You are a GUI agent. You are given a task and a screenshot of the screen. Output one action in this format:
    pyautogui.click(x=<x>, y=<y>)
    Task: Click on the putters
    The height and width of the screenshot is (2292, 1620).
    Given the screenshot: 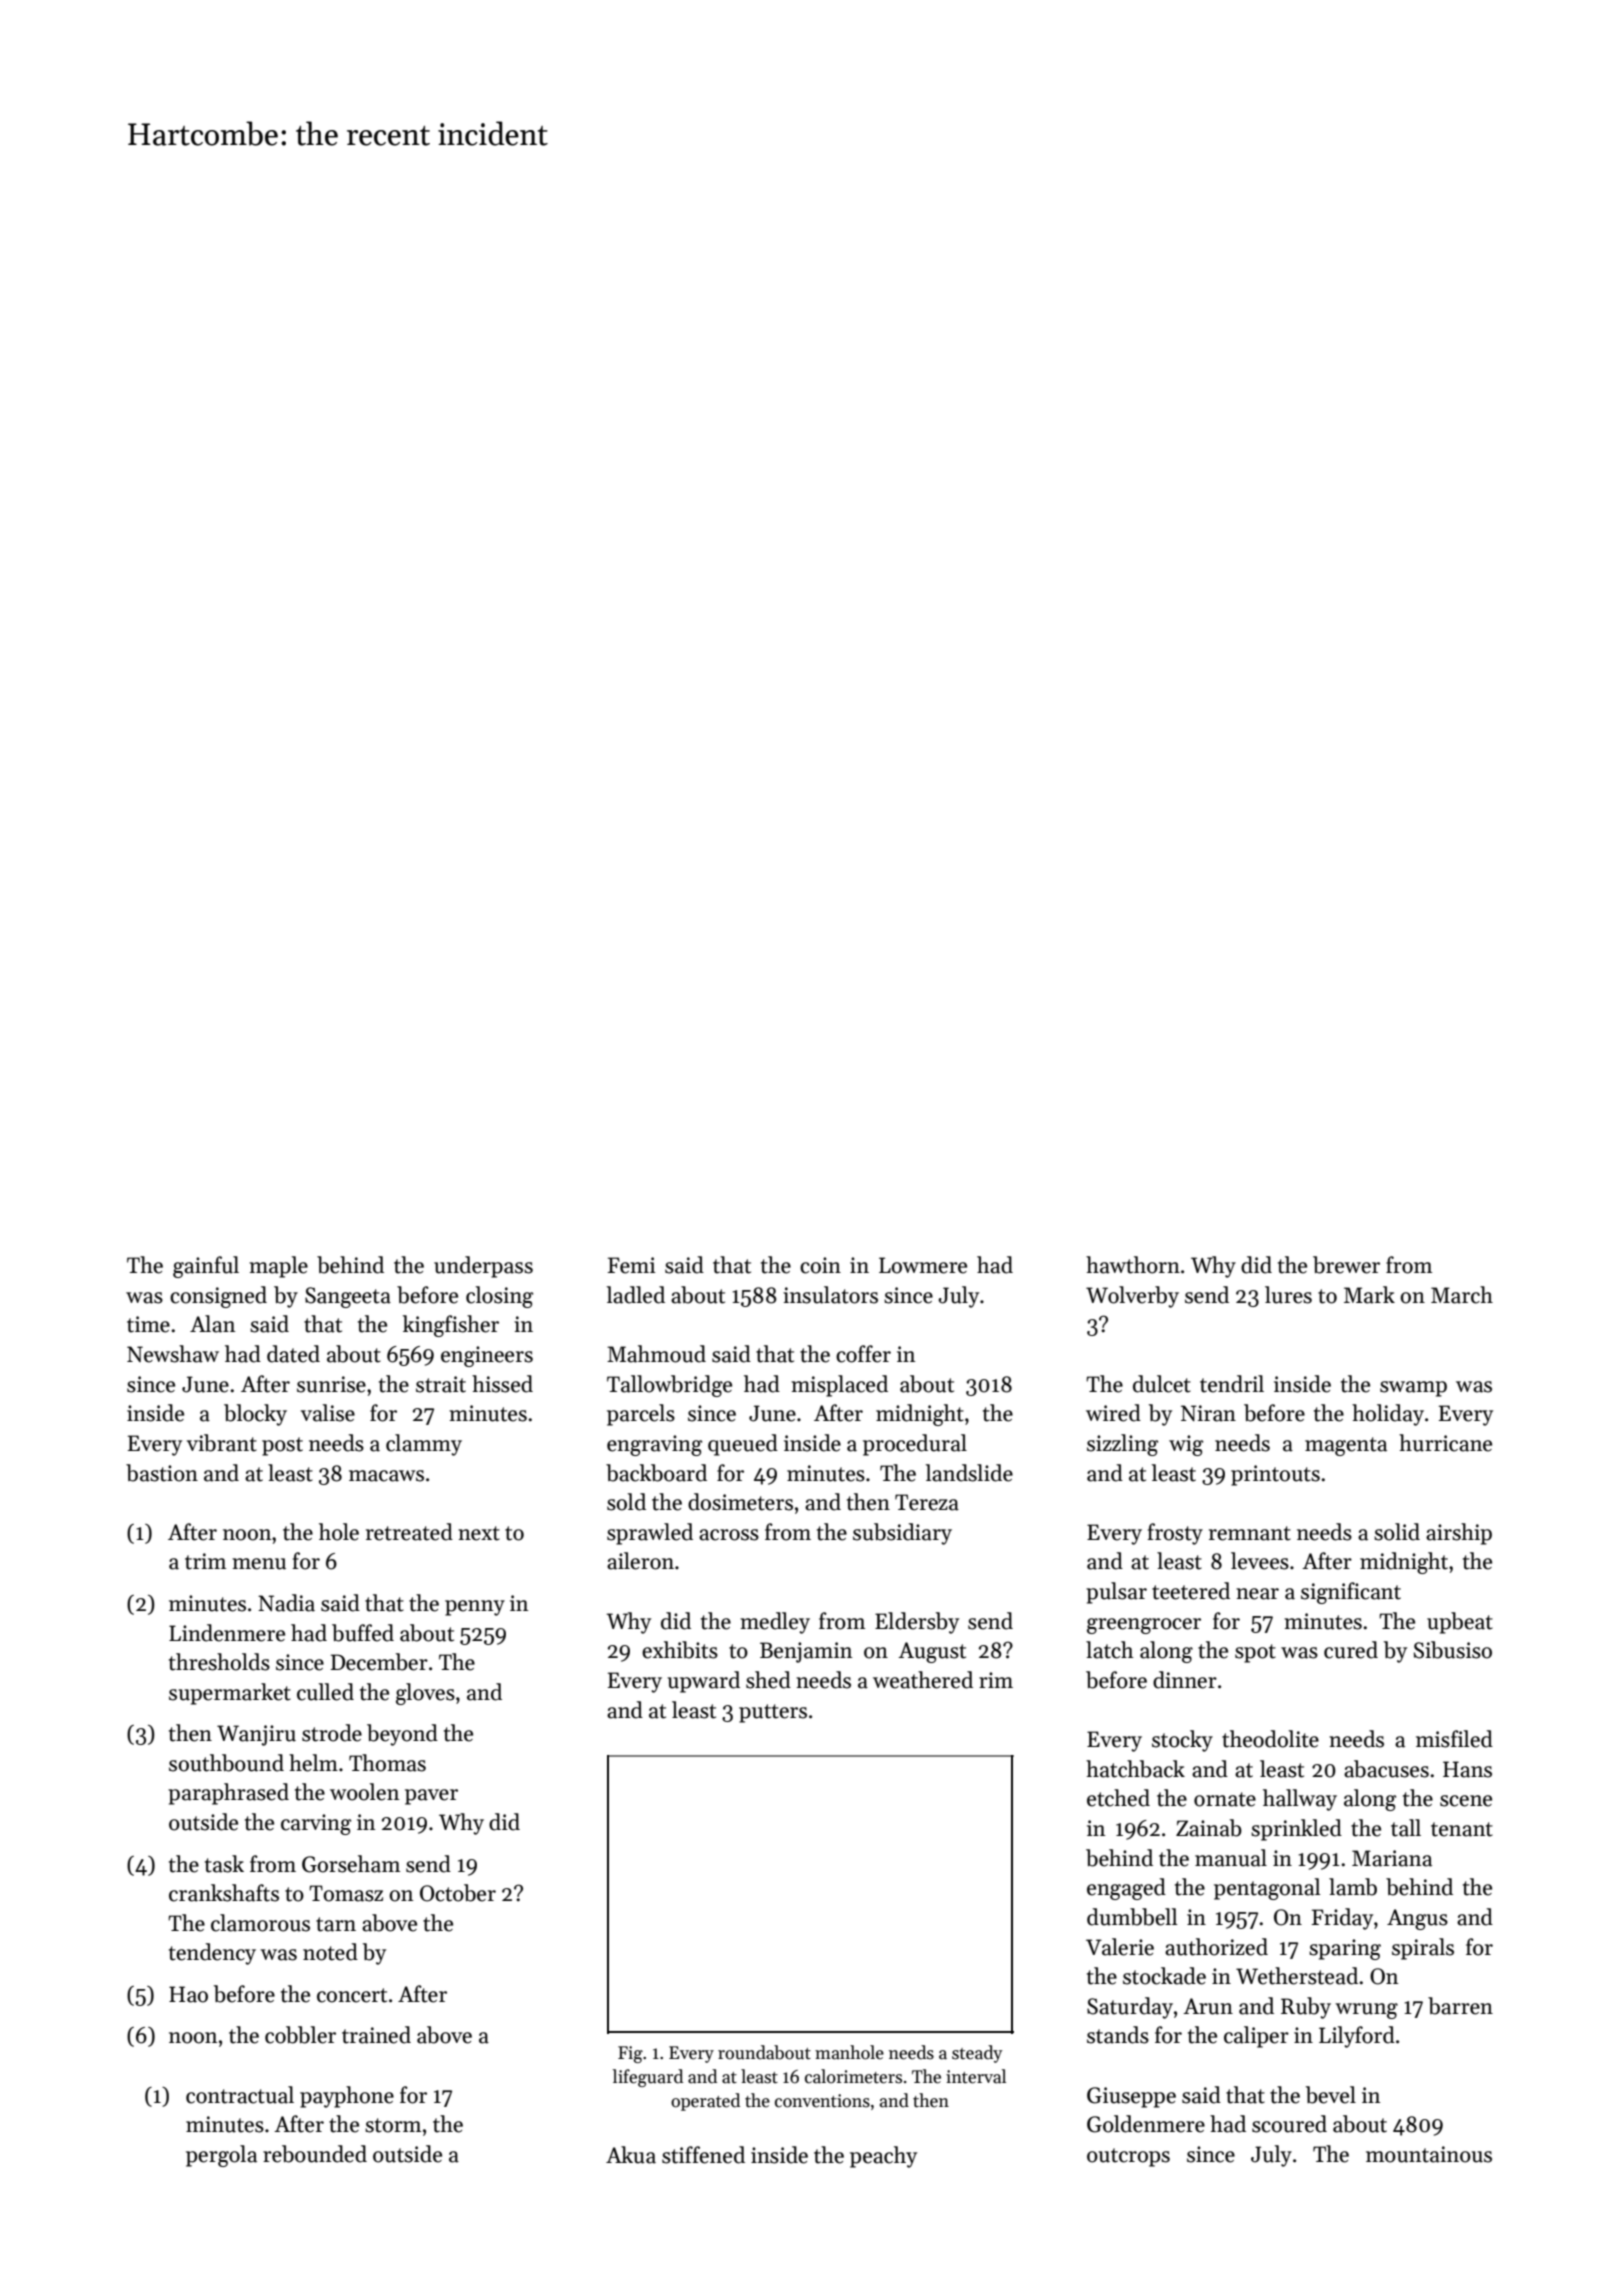 What is the action you would take?
    pyautogui.click(x=773, y=1713)
